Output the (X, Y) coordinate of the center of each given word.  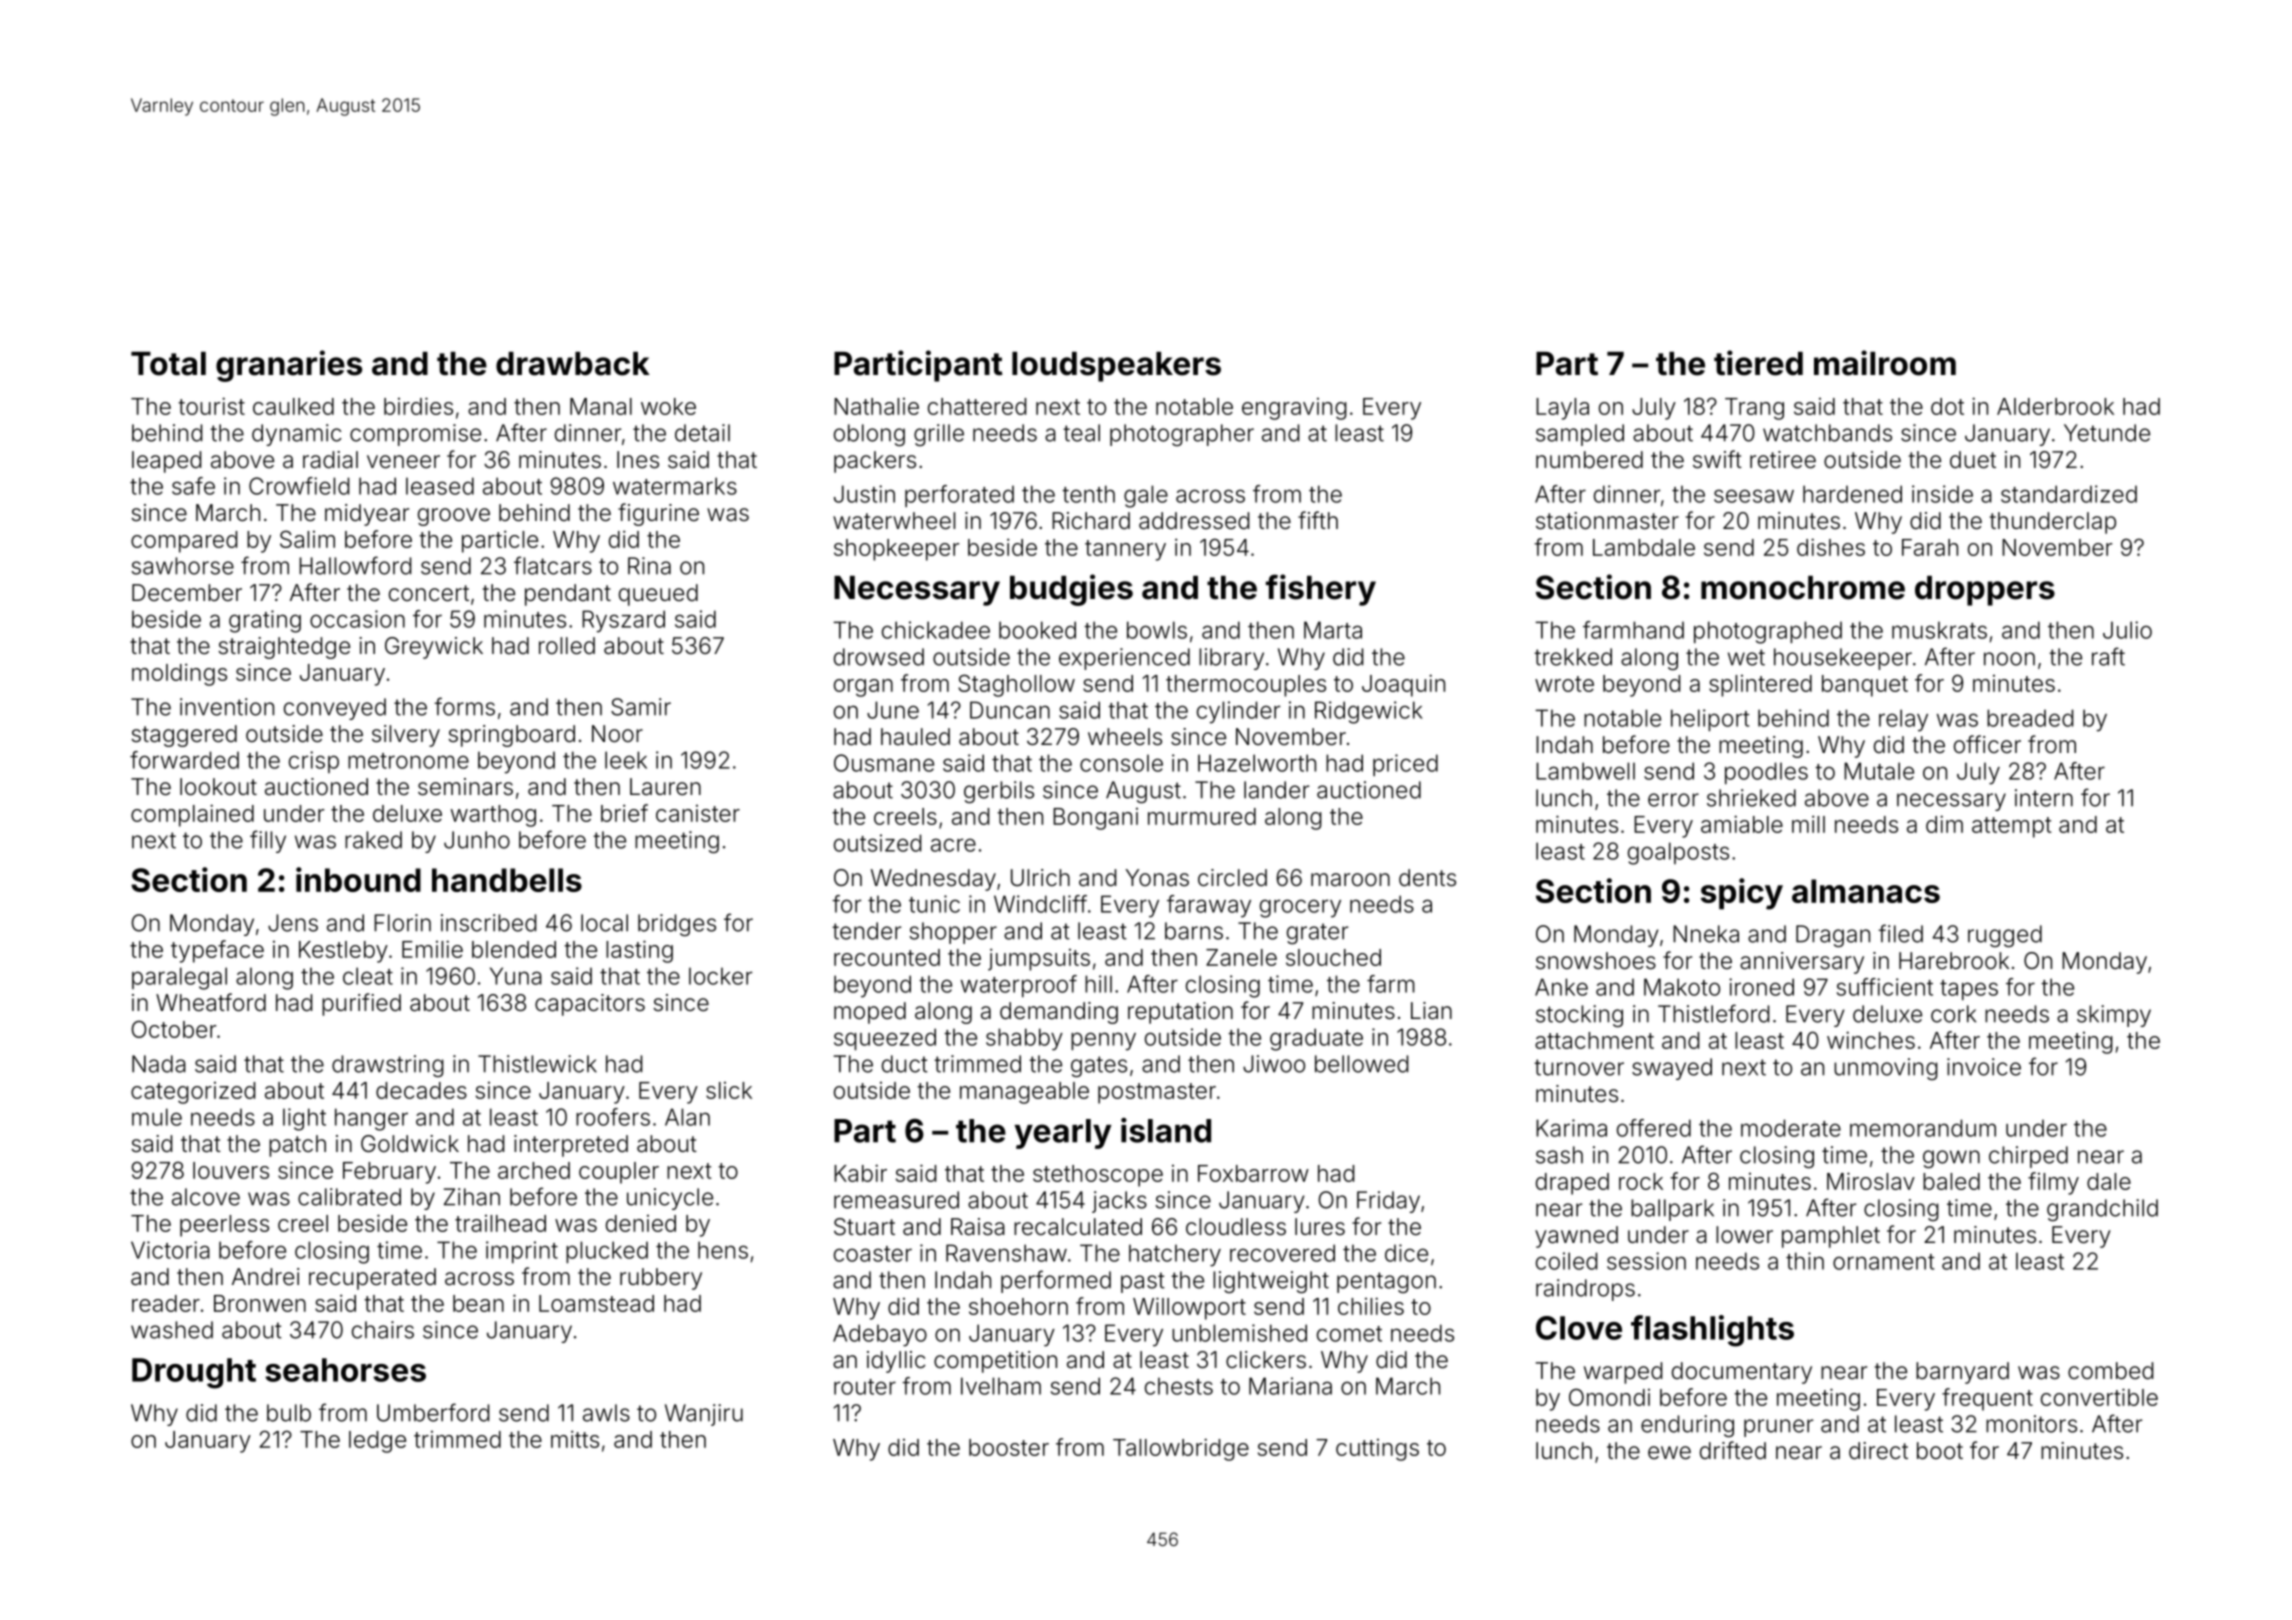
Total (168, 364)
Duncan (1010, 710)
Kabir (860, 1173)
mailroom (1885, 363)
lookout (218, 787)
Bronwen (260, 1303)
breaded (2030, 718)
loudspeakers (1116, 367)
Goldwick (410, 1144)
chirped (2028, 1157)
